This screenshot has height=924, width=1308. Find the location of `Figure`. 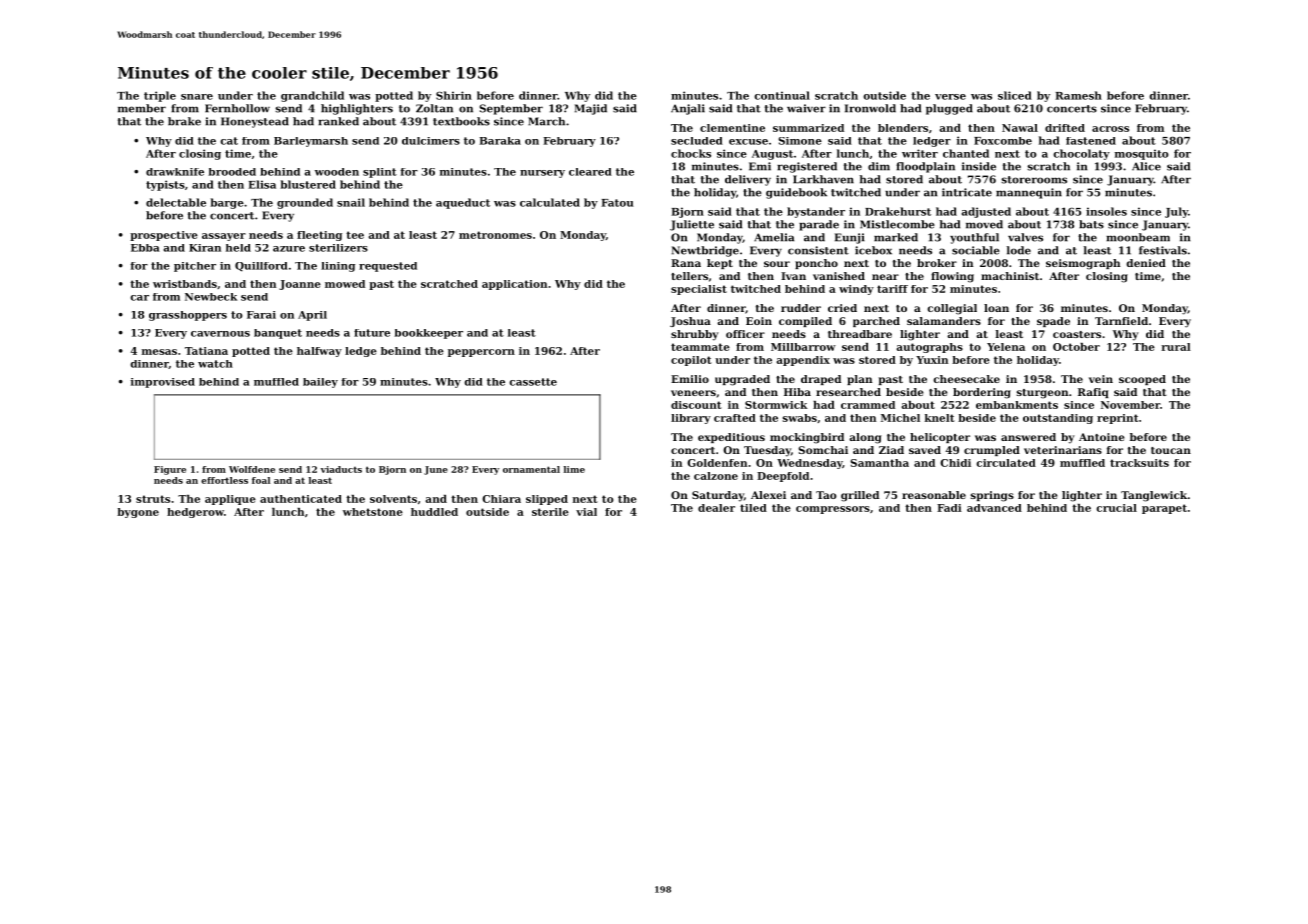

Figure is located at coordinates (170, 470).
